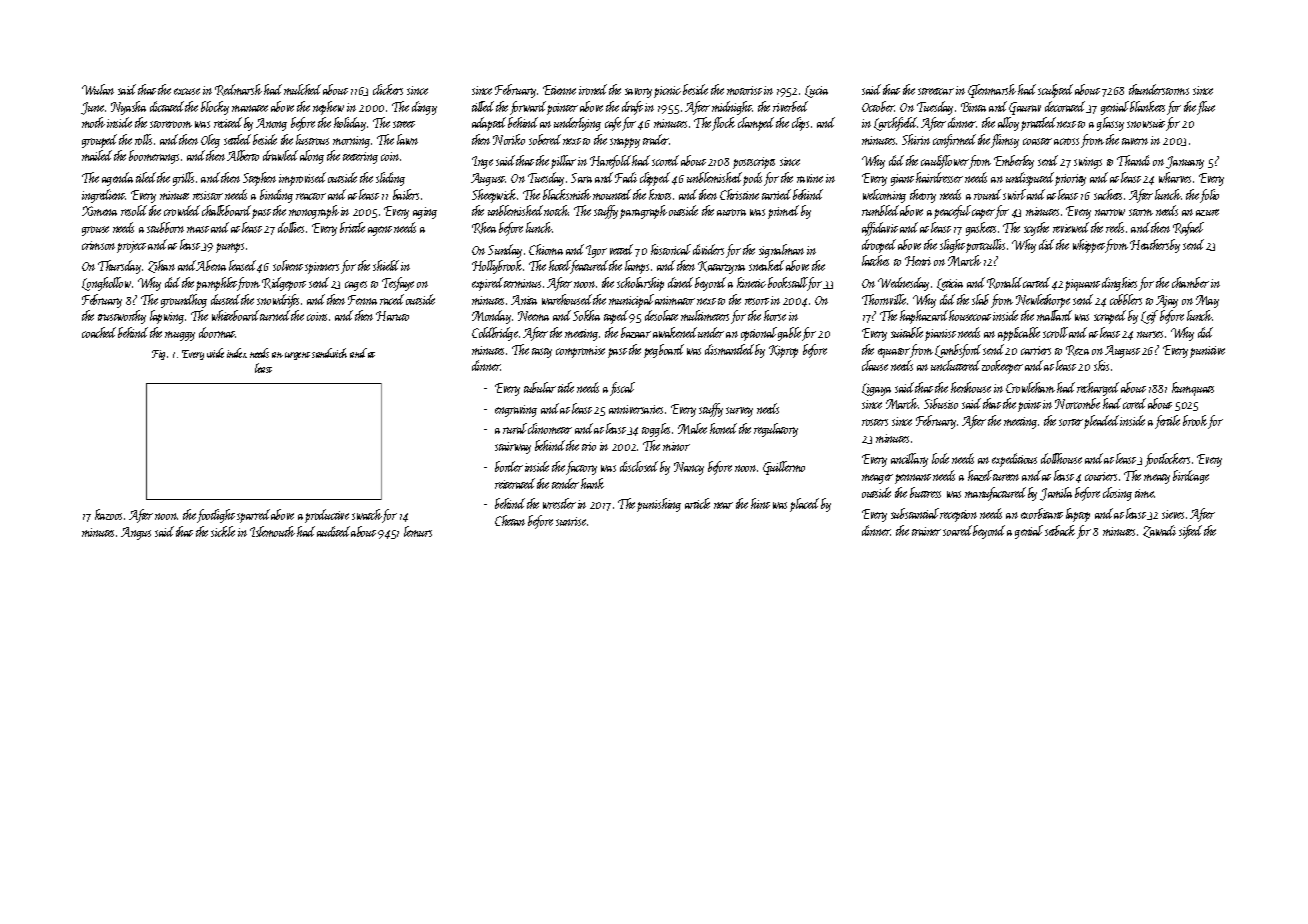  What do you see at coordinates (1077, 350) in the screenshot?
I see `Reza` at bounding box center [1077, 350].
